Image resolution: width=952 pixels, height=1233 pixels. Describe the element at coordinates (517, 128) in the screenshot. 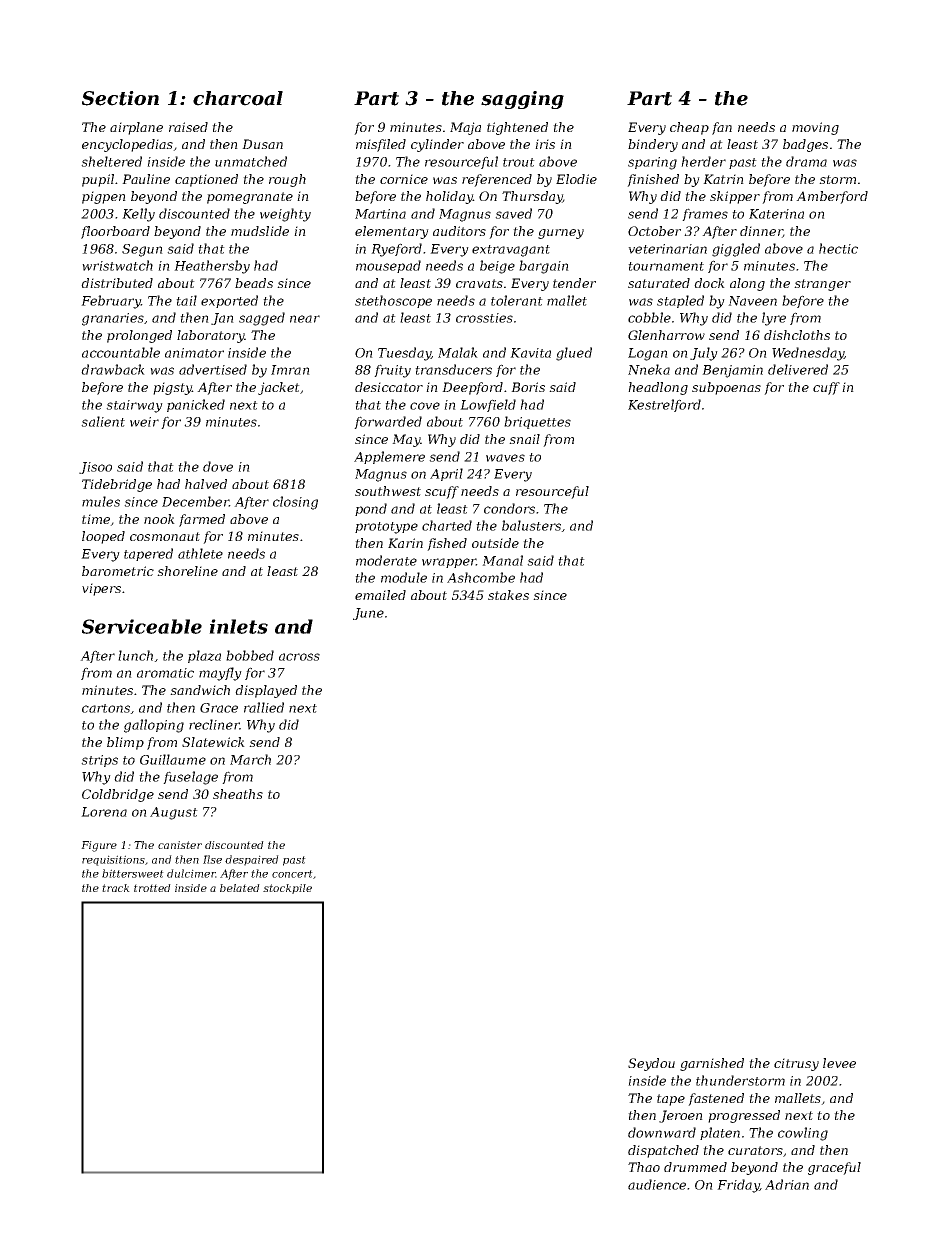

I see `tightened` at that location.
